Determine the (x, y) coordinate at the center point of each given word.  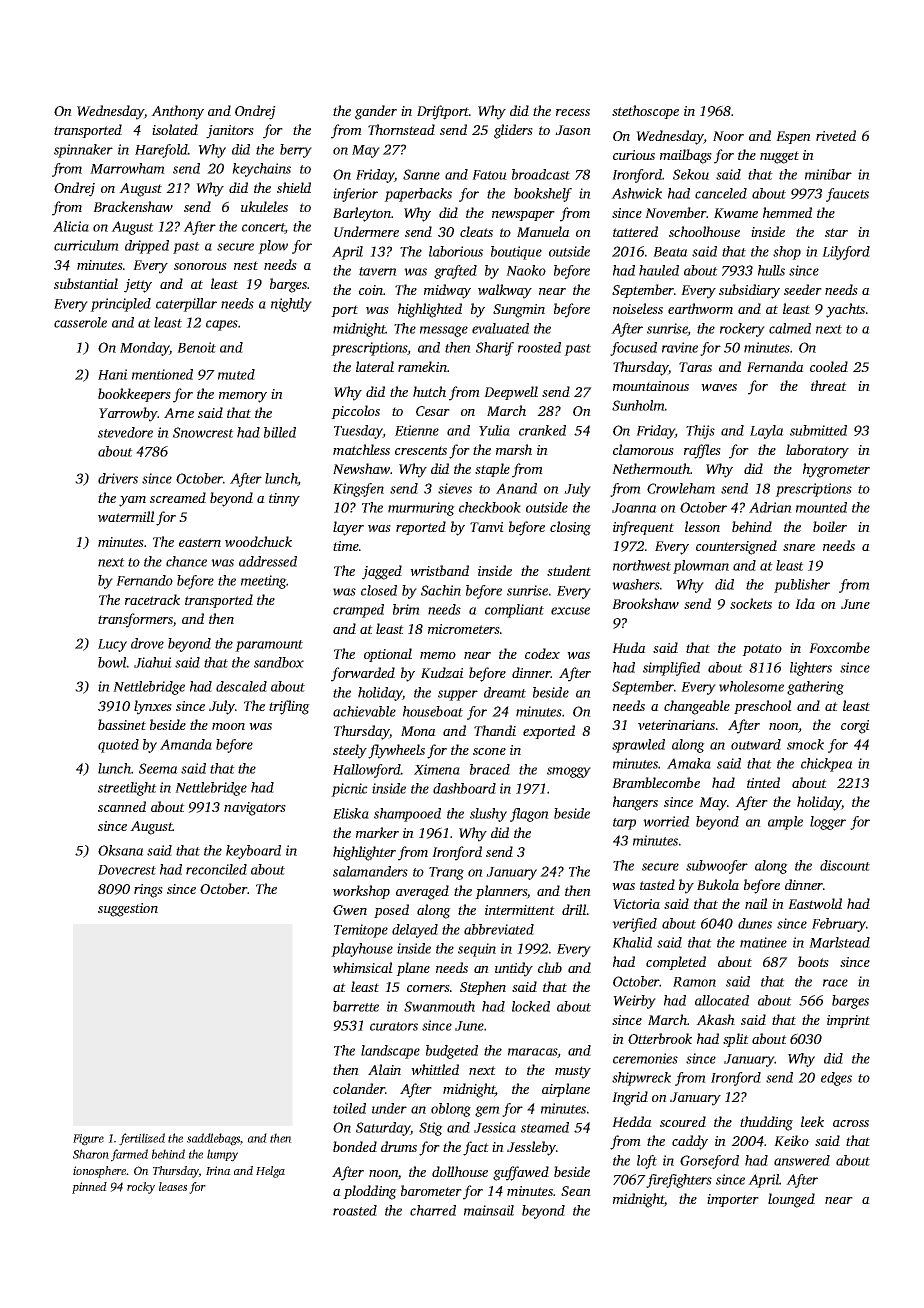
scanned (122, 806)
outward (756, 744)
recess (573, 112)
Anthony (177, 112)
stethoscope (645, 112)
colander (359, 1088)
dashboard (464, 788)
